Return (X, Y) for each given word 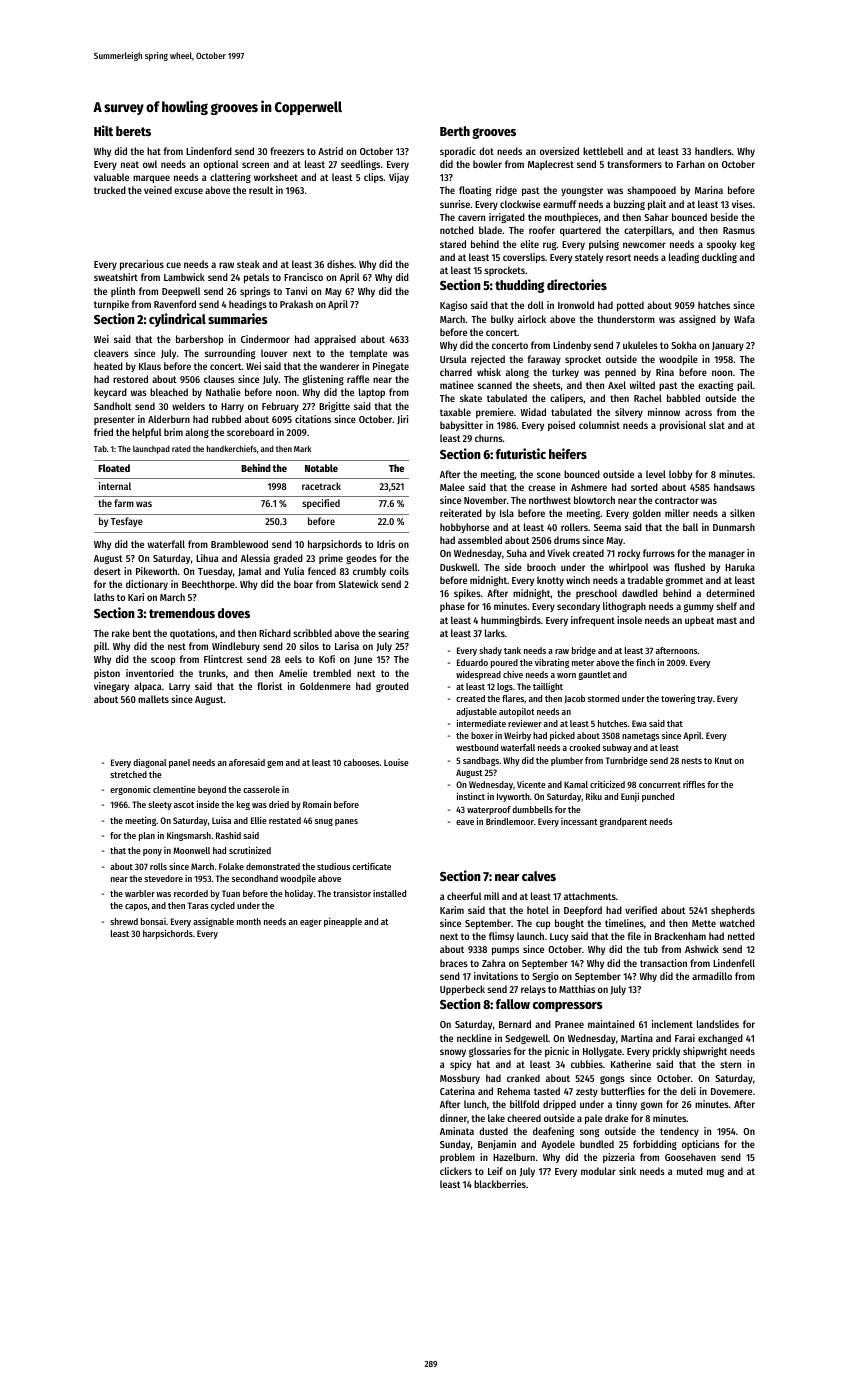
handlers (713, 151)
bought (569, 924)
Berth (455, 131)
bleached (169, 392)
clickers (456, 1171)
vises (742, 204)
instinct (471, 796)
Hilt (103, 130)
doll (536, 305)
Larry (179, 687)
